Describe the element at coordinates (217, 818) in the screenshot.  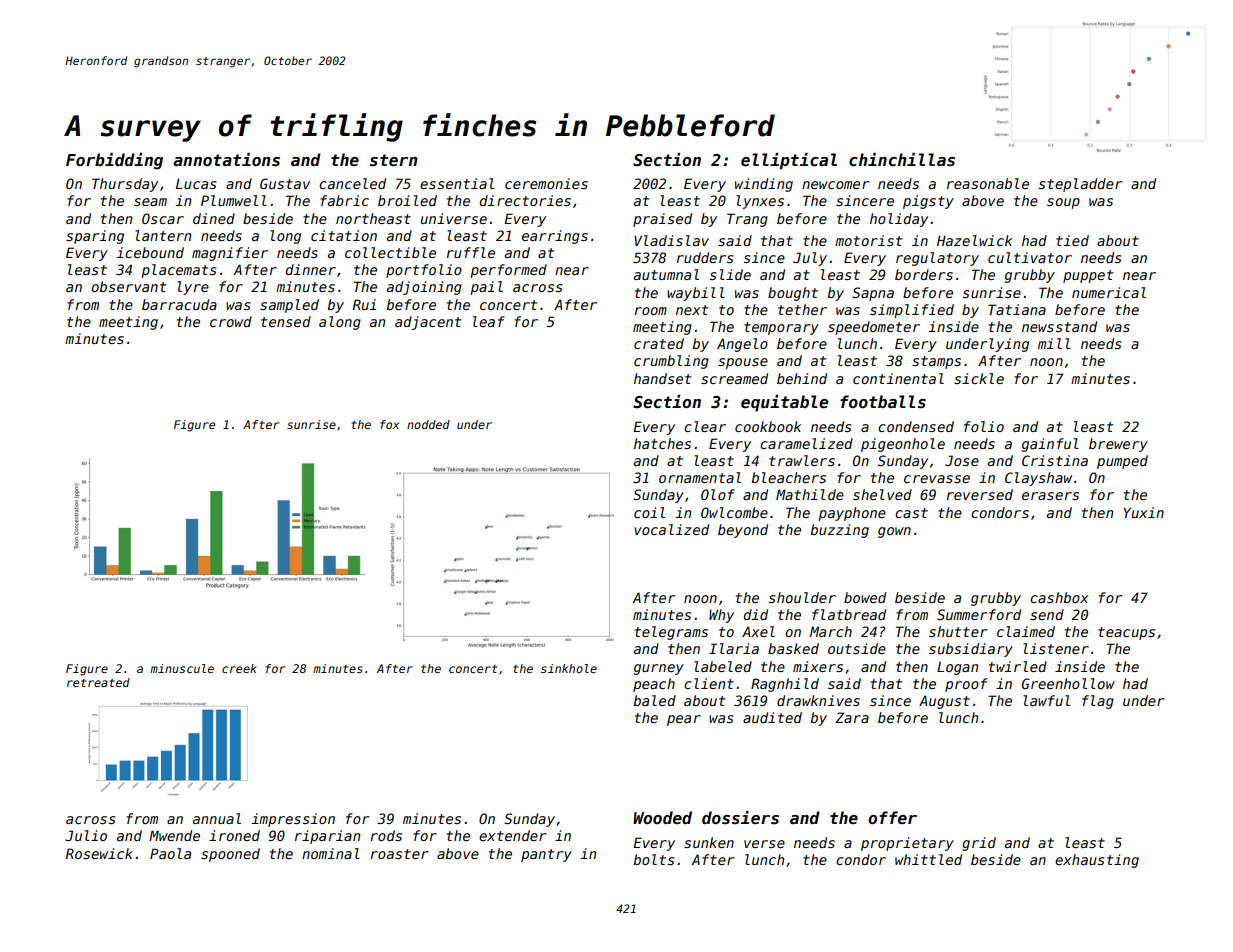
I see `annual` at that location.
